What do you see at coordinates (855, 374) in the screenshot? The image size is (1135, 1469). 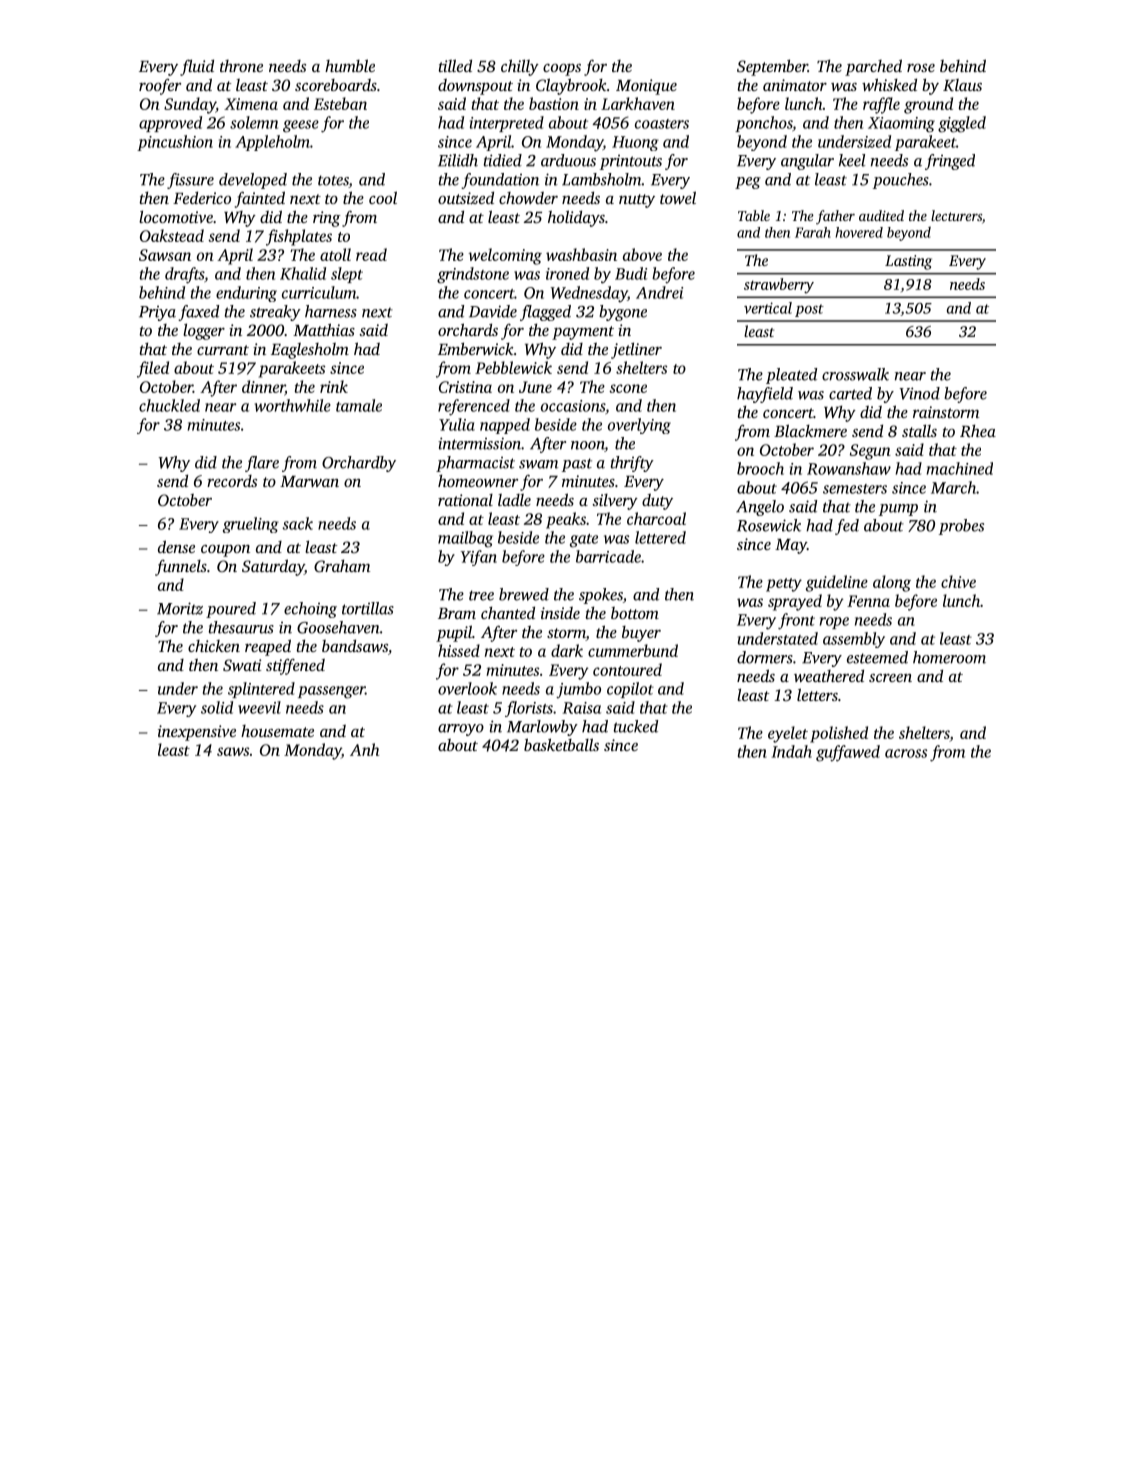 I see `crosswalk` at bounding box center [855, 374].
